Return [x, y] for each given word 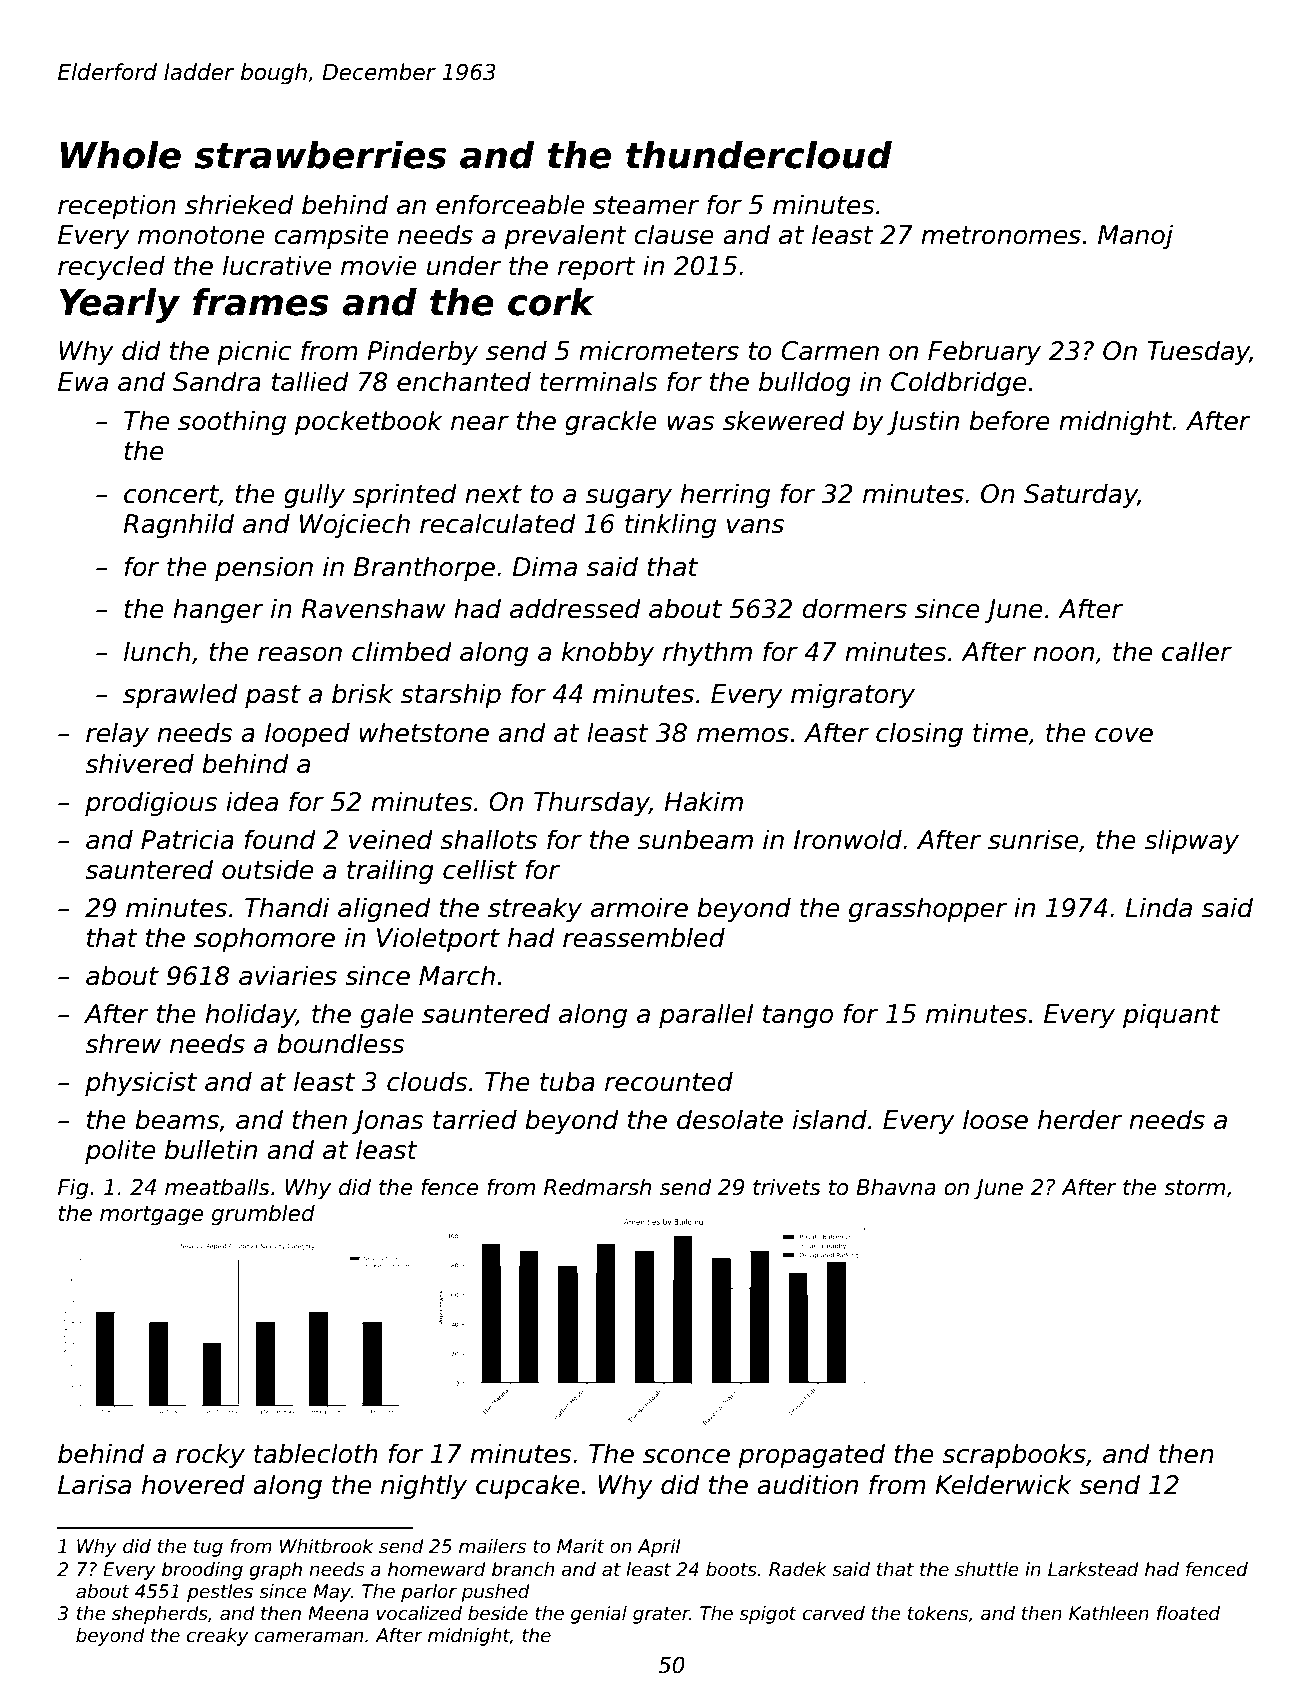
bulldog [805, 383]
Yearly [119, 305]
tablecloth [316, 1453]
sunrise [1033, 839]
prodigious [151, 803]
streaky [535, 909]
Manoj [1135, 236]
